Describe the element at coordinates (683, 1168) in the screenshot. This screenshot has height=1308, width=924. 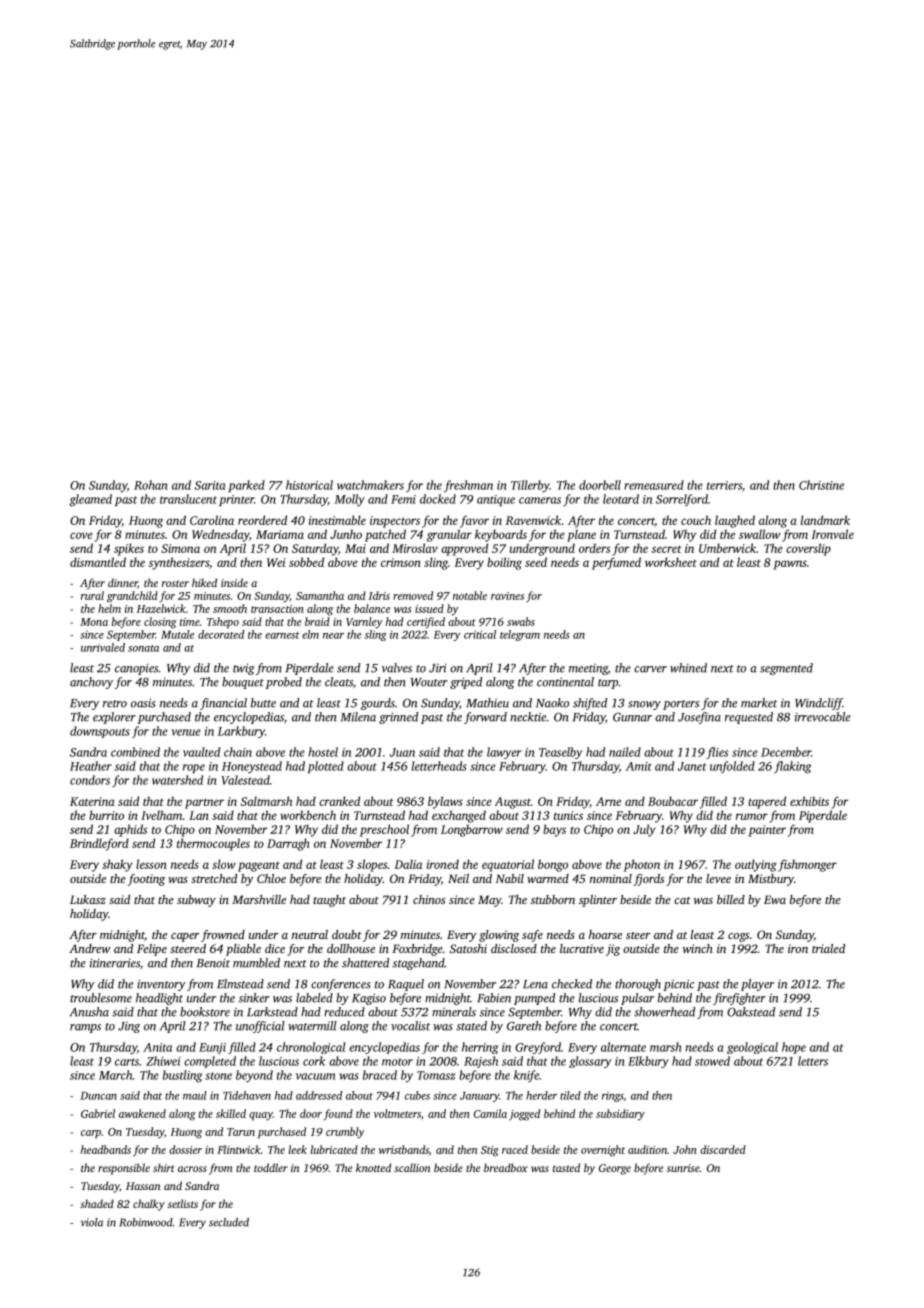
I see `sunrise` at that location.
